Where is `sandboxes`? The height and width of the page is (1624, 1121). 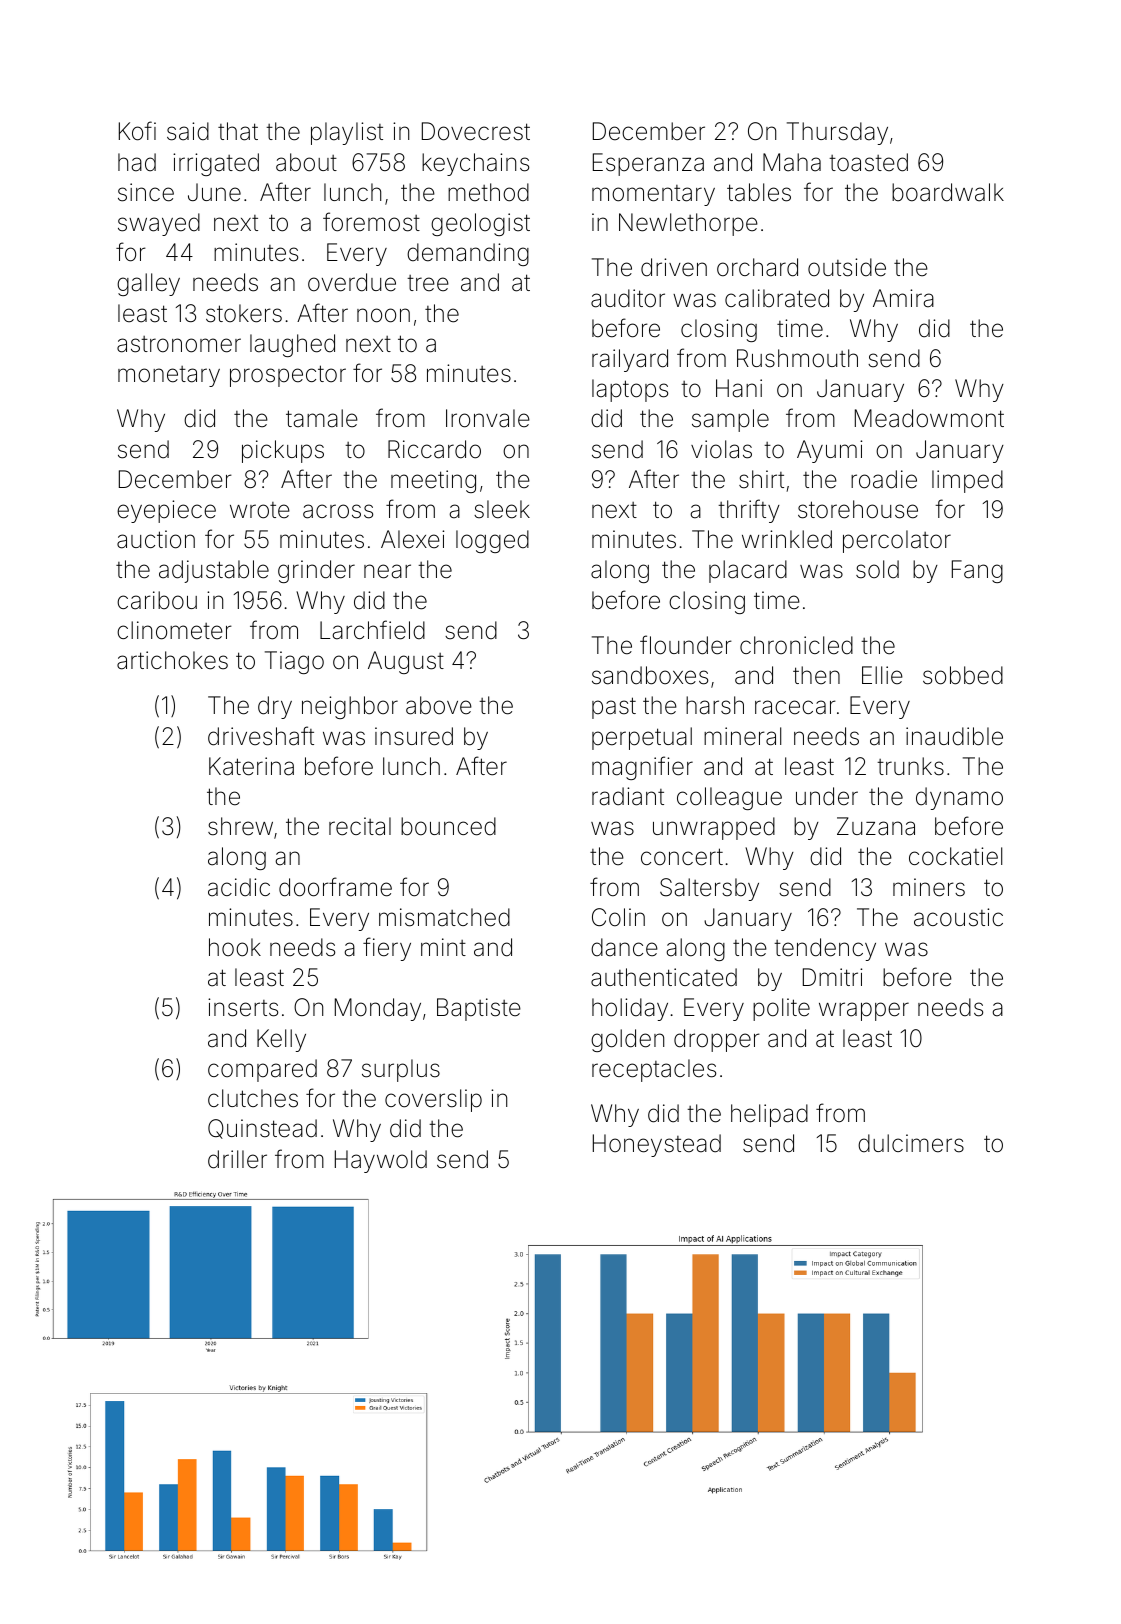 sandboxes is located at coordinates (650, 675).
